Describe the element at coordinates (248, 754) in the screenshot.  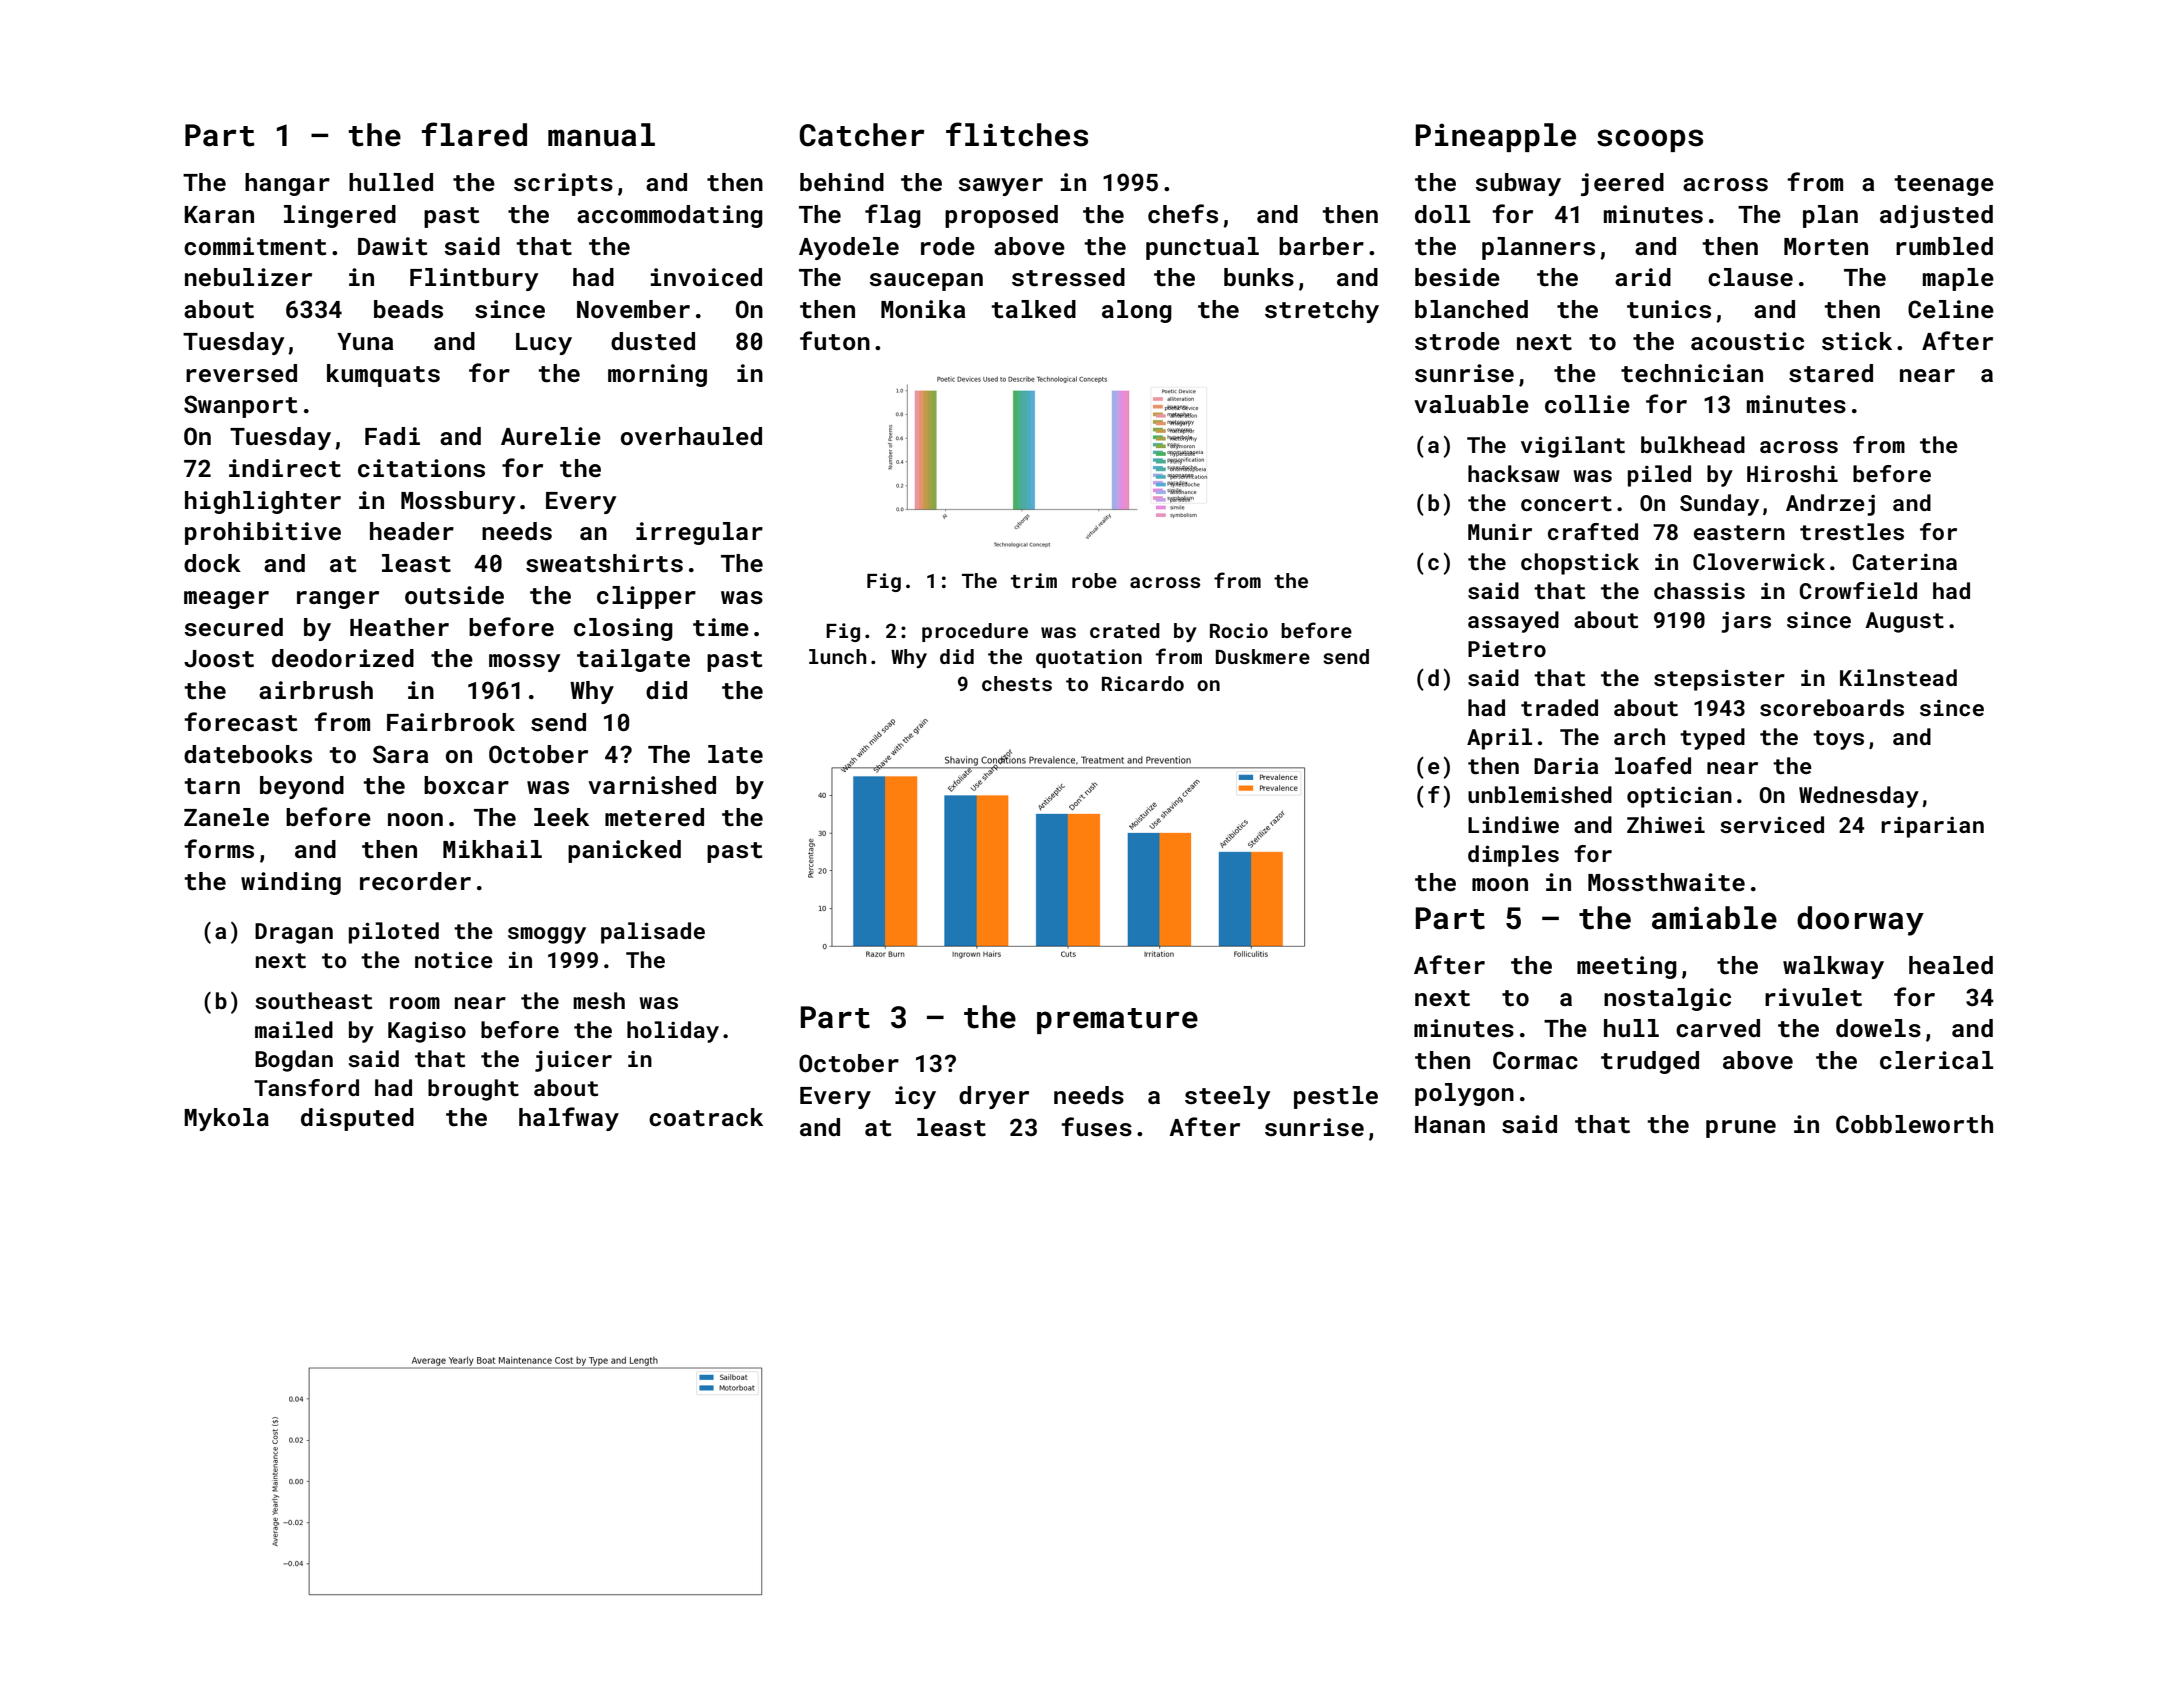
I see `datebooks` at that location.
